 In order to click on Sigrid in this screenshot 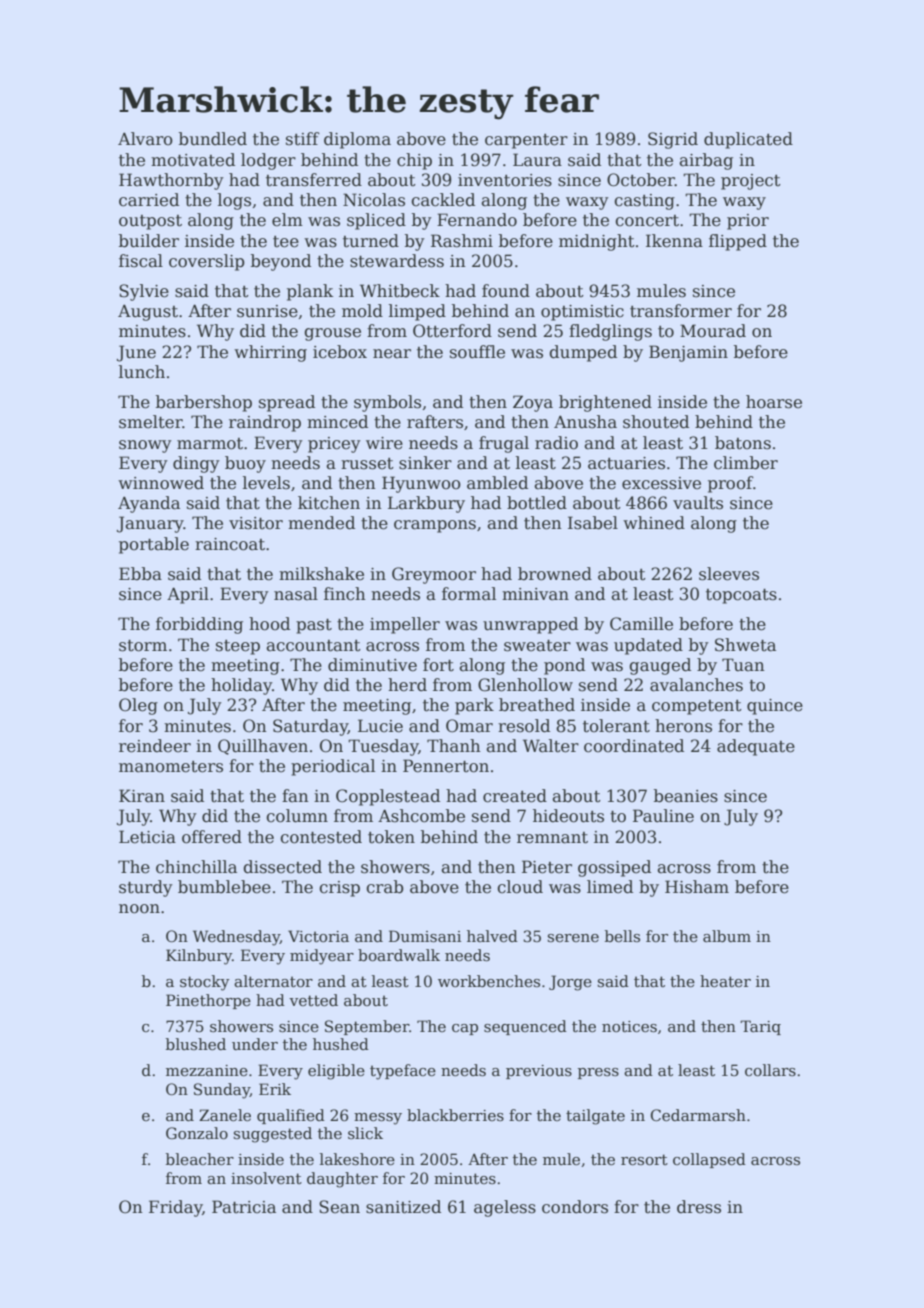, I will do `click(673, 140)`.
